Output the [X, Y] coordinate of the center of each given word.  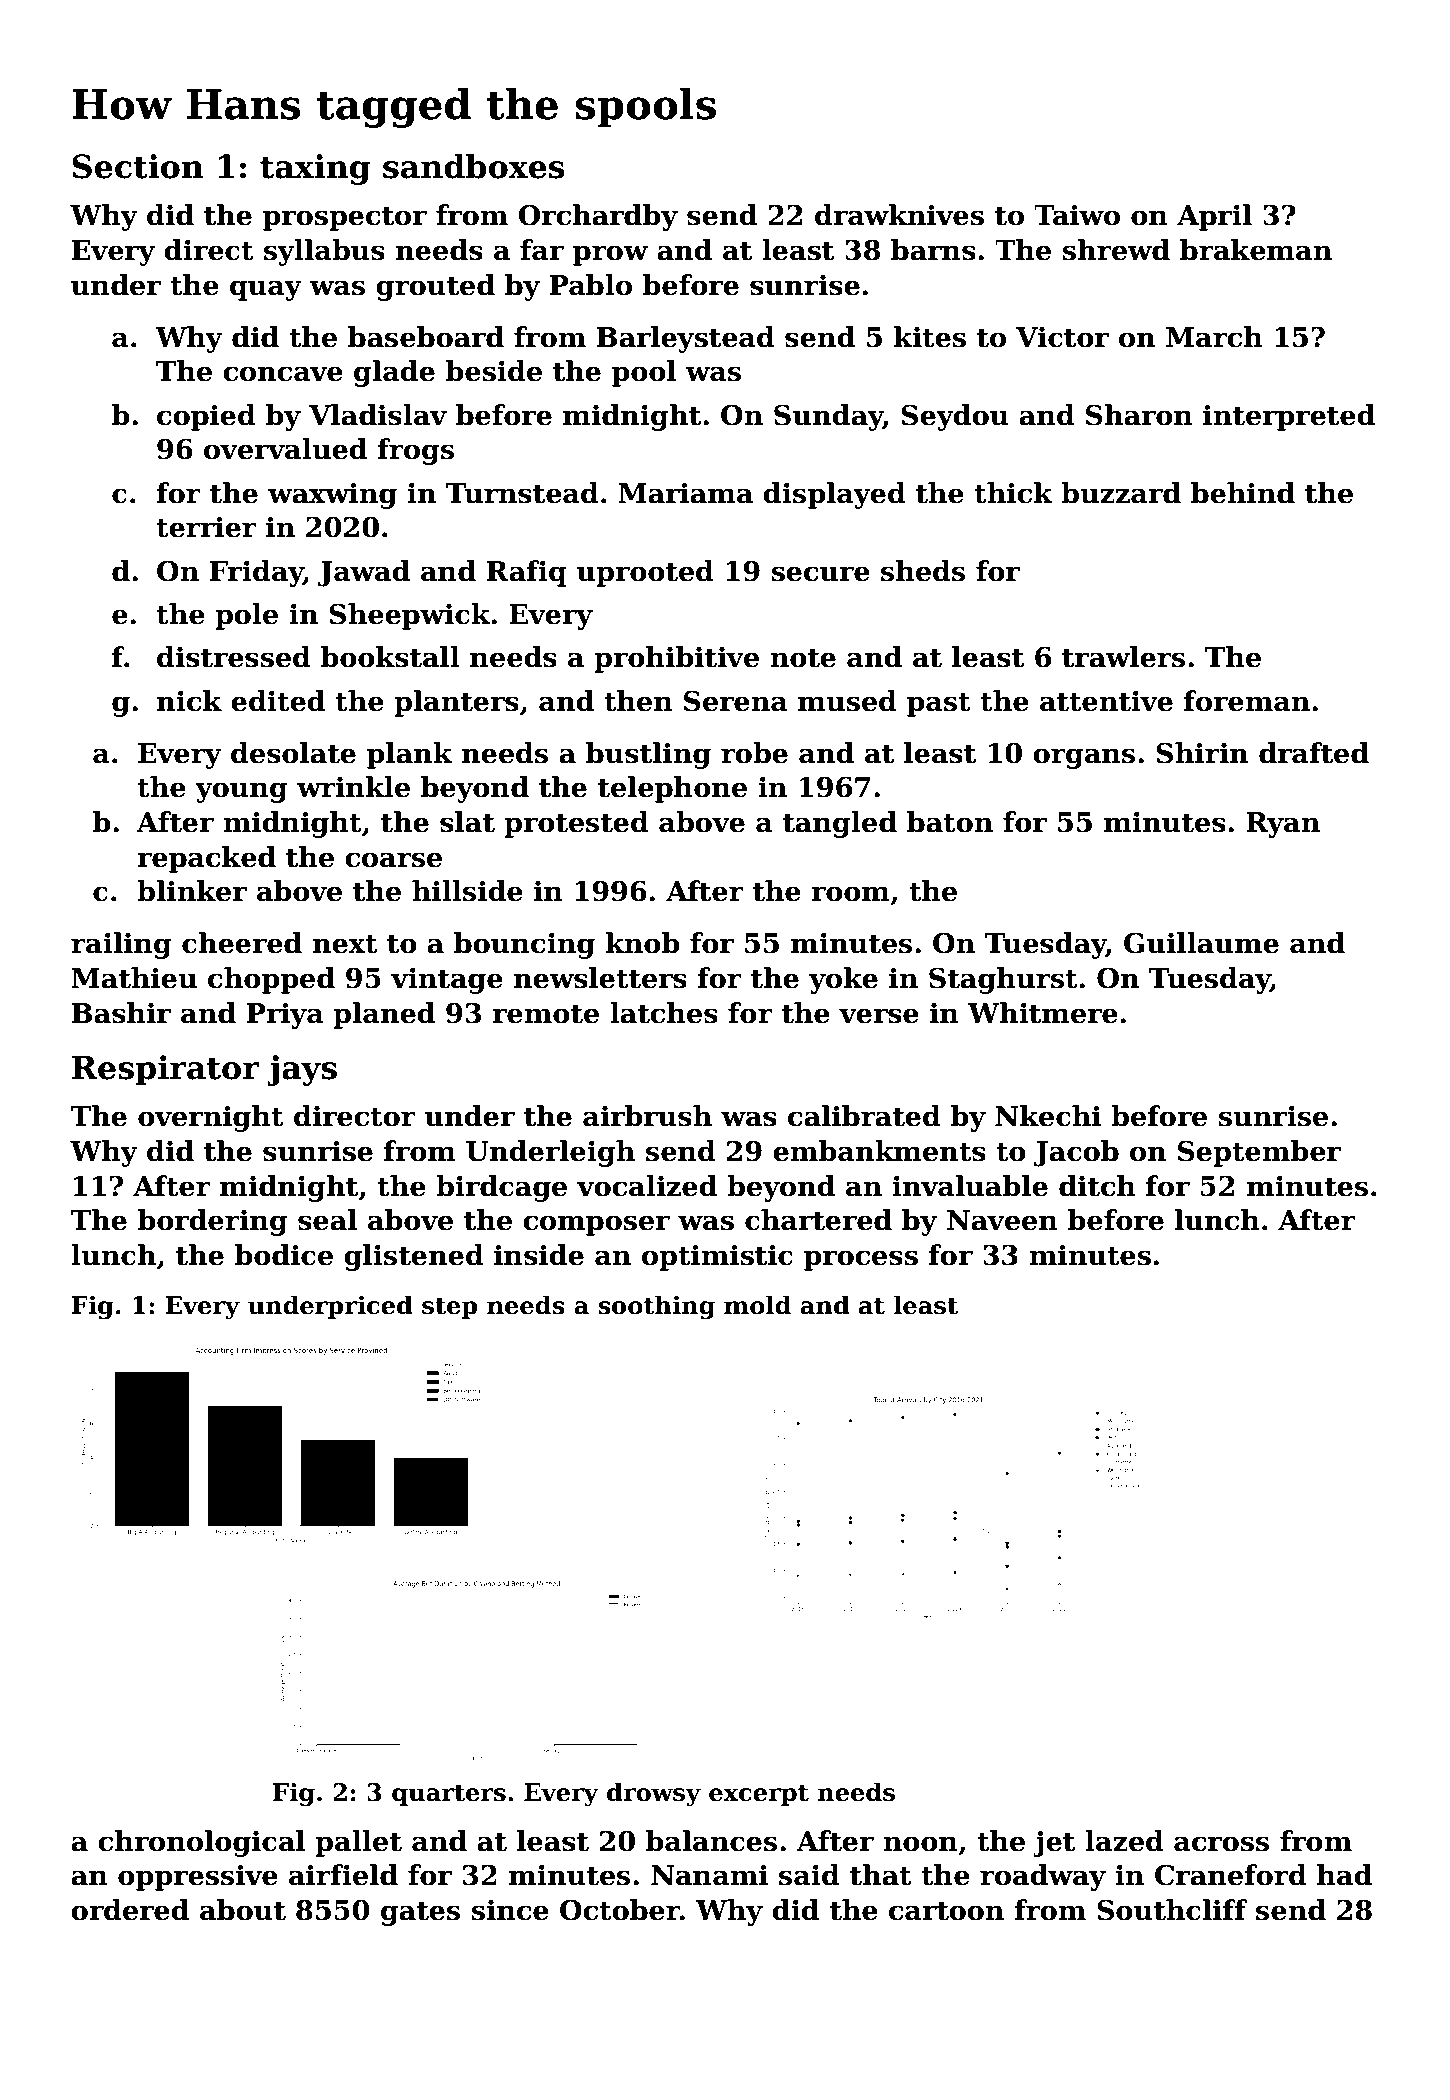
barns [933, 250]
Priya [285, 1015]
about [243, 1910]
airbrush [647, 1116]
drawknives [899, 215]
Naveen [1002, 1220]
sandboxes [474, 166]
